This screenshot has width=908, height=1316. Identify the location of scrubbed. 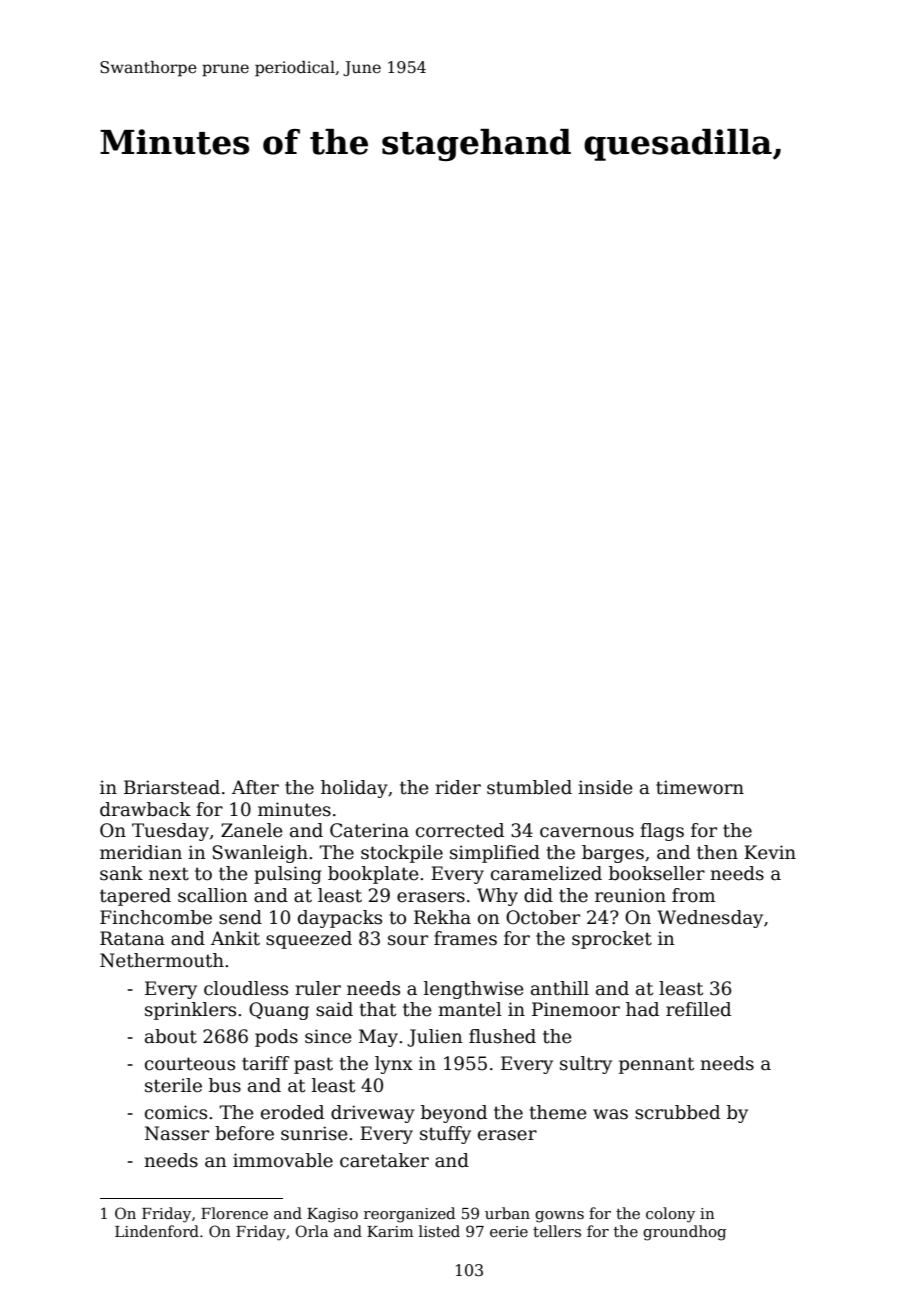
(677, 1112).
